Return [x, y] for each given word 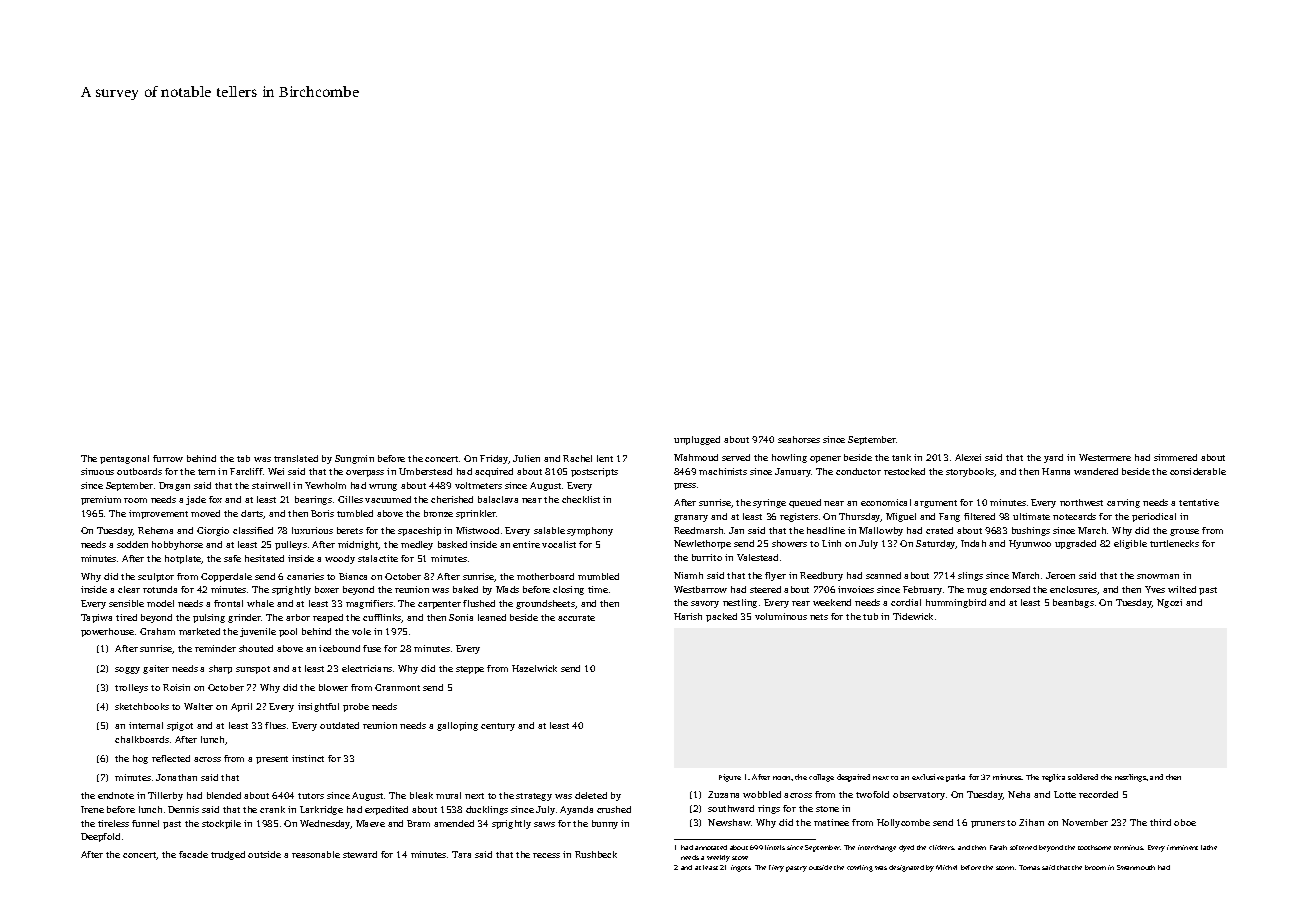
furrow [168, 458]
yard [1053, 458]
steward [360, 854]
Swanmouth [1136, 867]
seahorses [799, 439]
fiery [776, 868]
